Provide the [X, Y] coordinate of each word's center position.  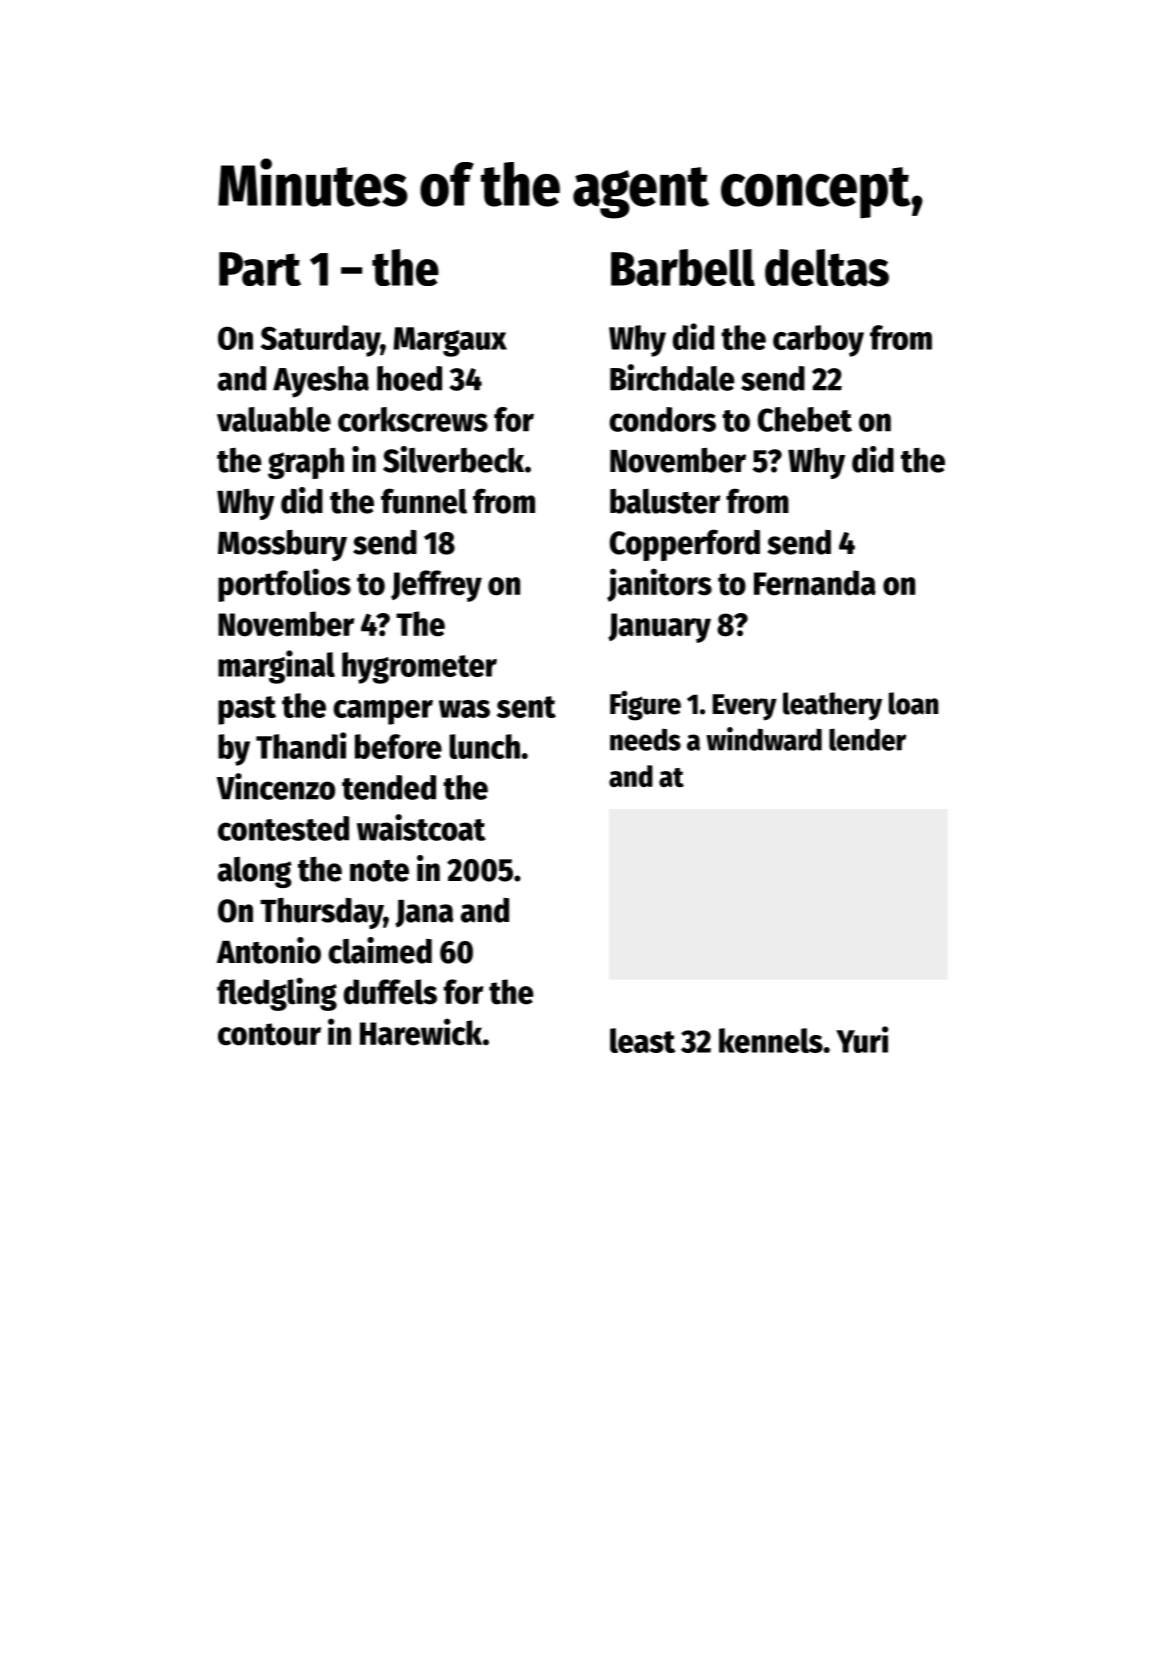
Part [260, 269]
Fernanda [815, 583]
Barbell [683, 267]
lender [867, 739]
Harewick [421, 1032]
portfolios [284, 585]
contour [269, 1034]
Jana [424, 914]
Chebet [805, 419]
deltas [827, 268]
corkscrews [413, 419]
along [255, 872]
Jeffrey [436, 586]
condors [662, 419]
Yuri [862, 1039]
